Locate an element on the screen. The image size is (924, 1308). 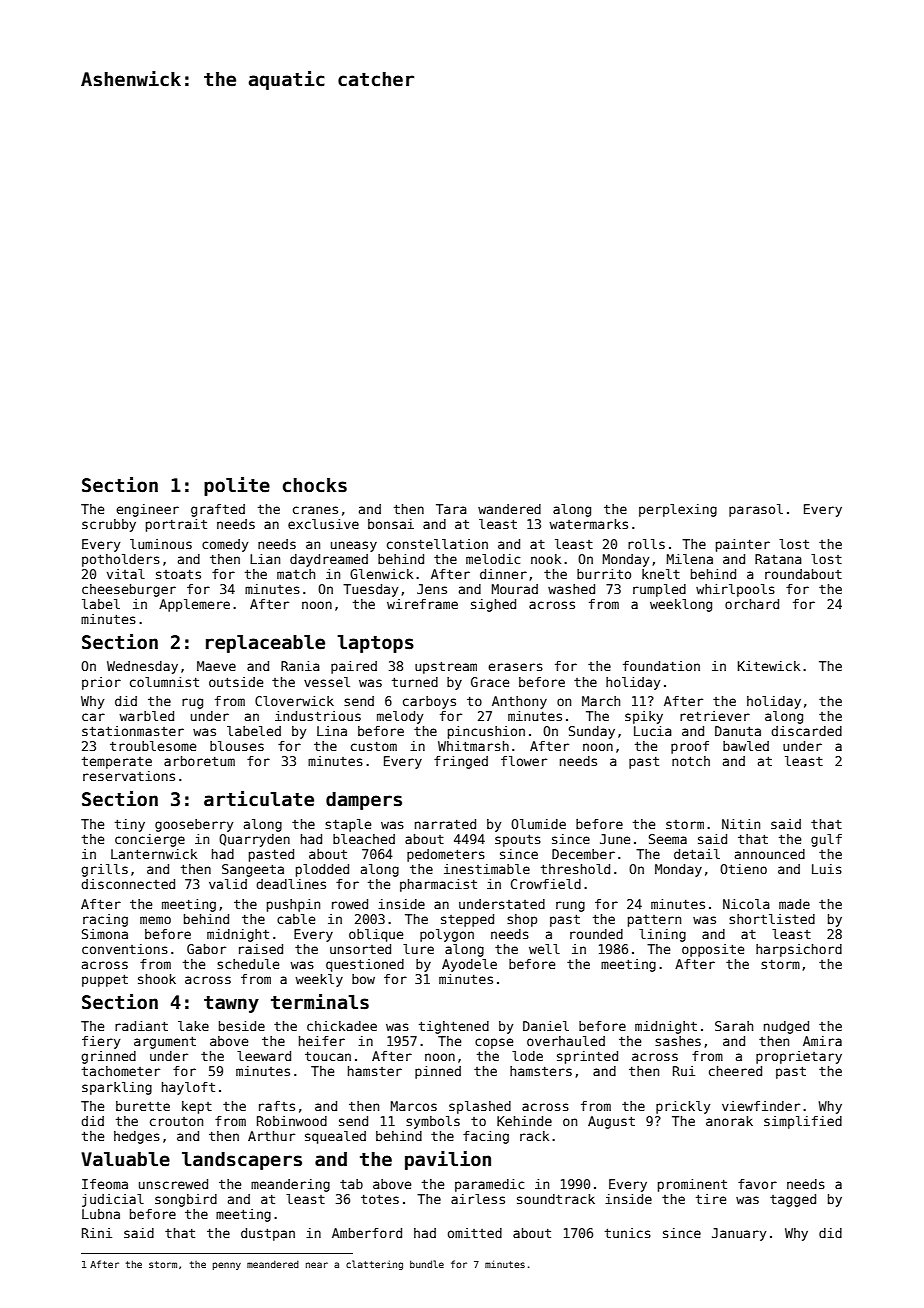
dustpan is located at coordinates (268, 1234).
